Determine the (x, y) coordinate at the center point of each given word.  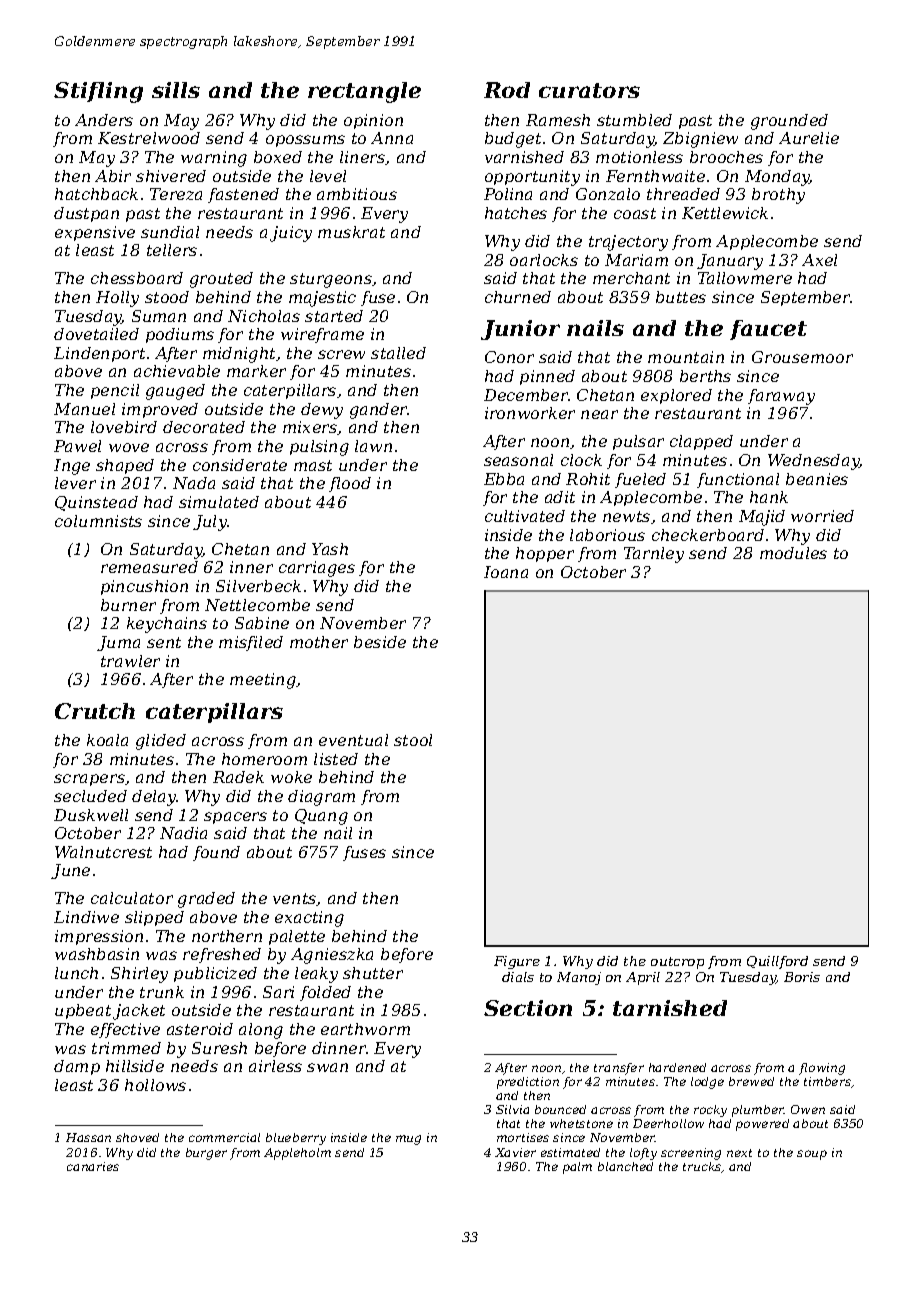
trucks (702, 1167)
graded (206, 900)
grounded (789, 122)
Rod (507, 90)
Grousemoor (802, 357)
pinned (547, 377)
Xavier (515, 1152)
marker (256, 371)
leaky (316, 975)
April (643, 978)
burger (206, 1154)
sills (176, 90)
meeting (263, 681)
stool (413, 740)
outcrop (677, 963)
